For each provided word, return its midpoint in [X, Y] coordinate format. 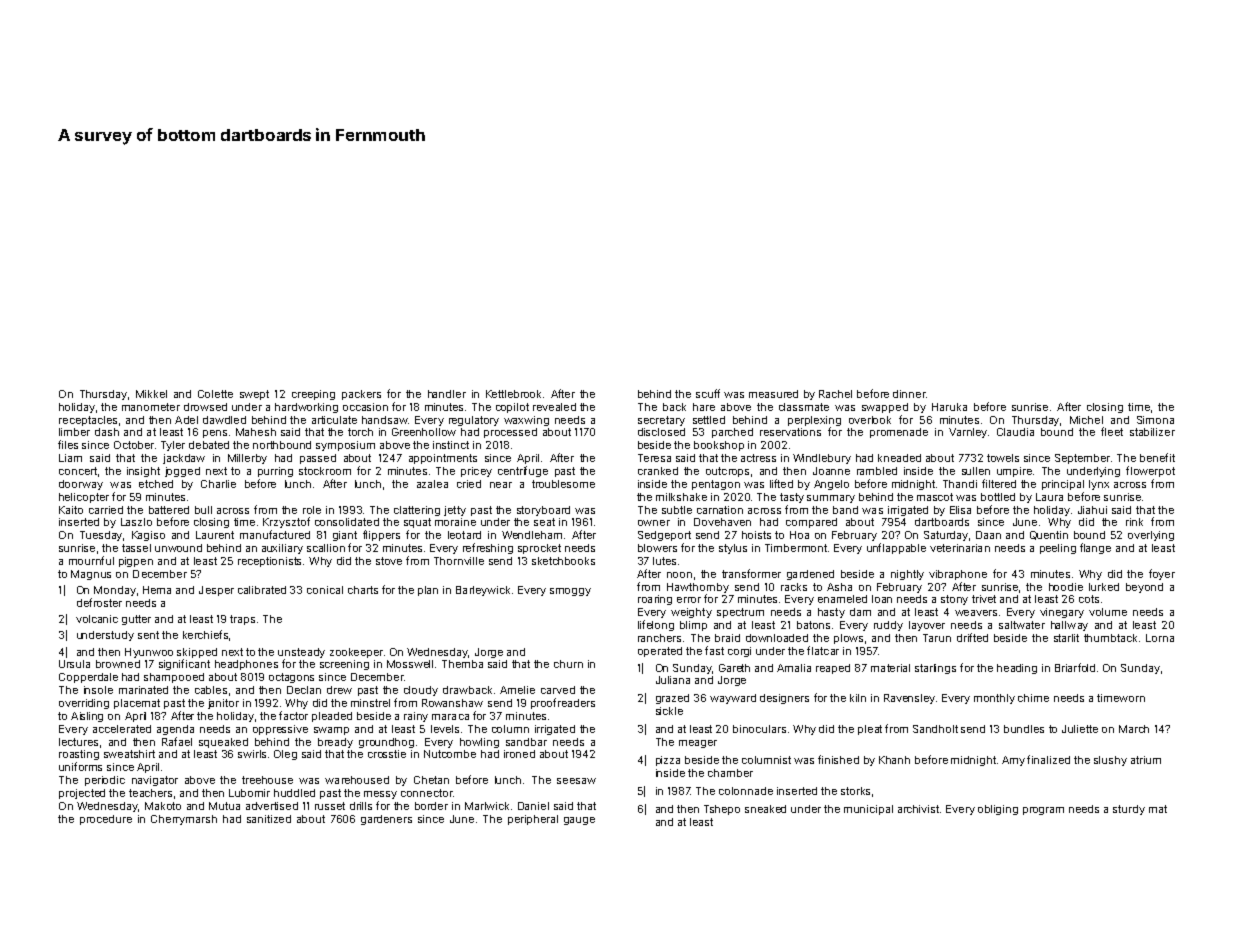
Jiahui [1092, 510]
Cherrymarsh [184, 820]
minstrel [370, 703]
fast [714, 650]
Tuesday [101, 536]
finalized [1048, 759]
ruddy [888, 626]
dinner [909, 394]
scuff [708, 393]
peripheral [533, 820]
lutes [664, 561]
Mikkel [151, 394]
